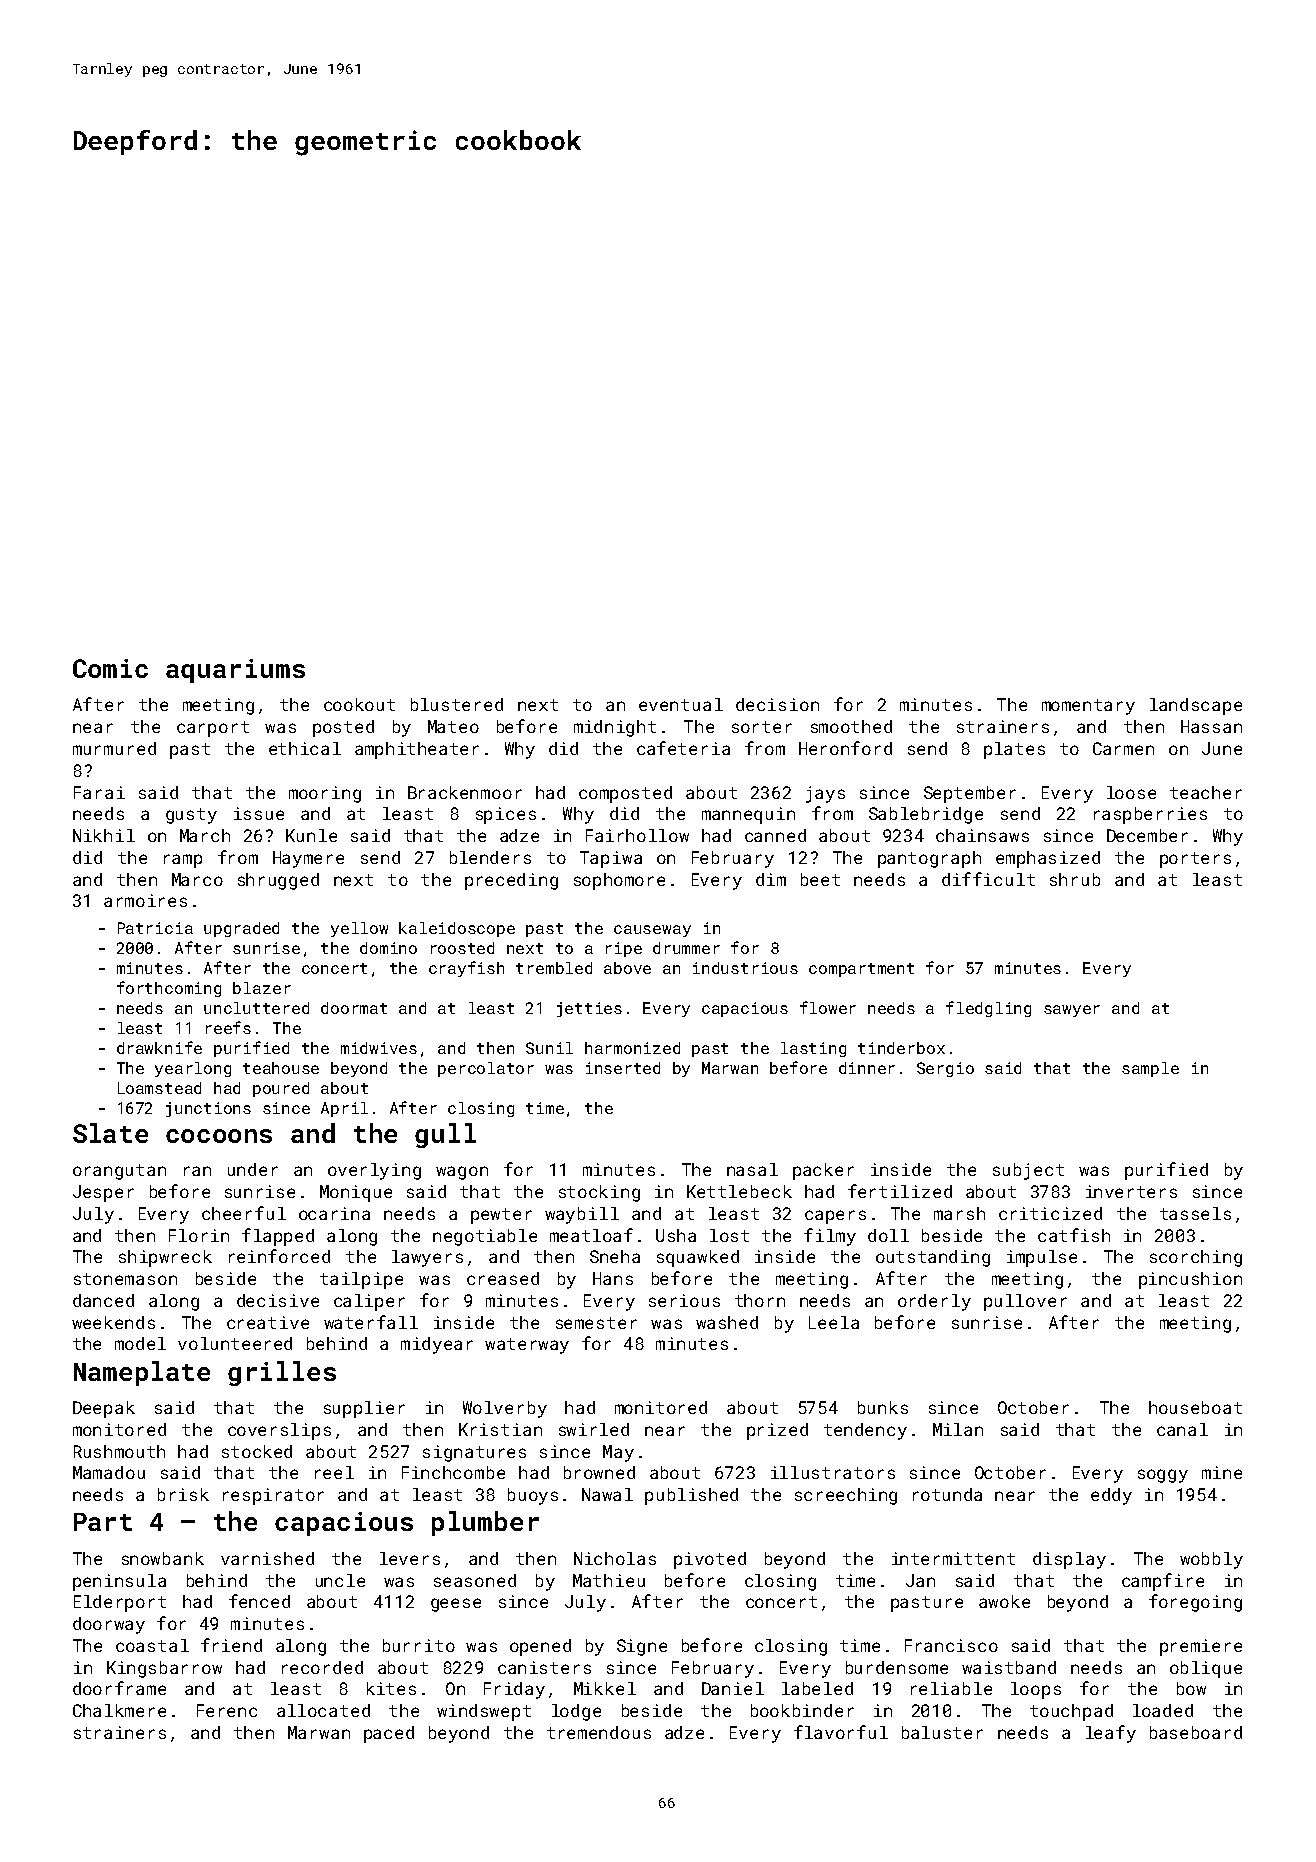  I want to click on paced, so click(389, 1734).
